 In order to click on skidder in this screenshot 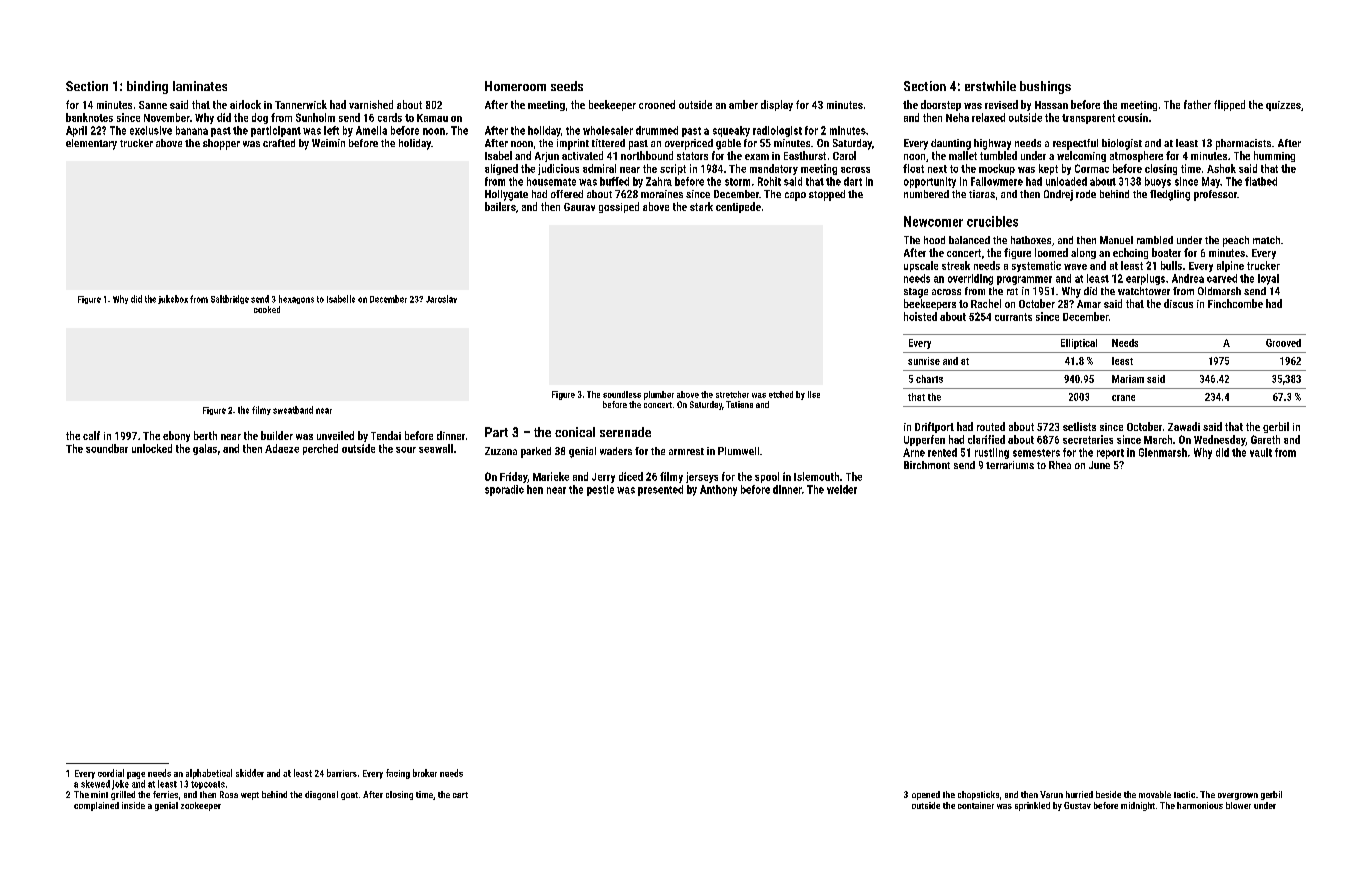, I will do `click(250, 773)`.
